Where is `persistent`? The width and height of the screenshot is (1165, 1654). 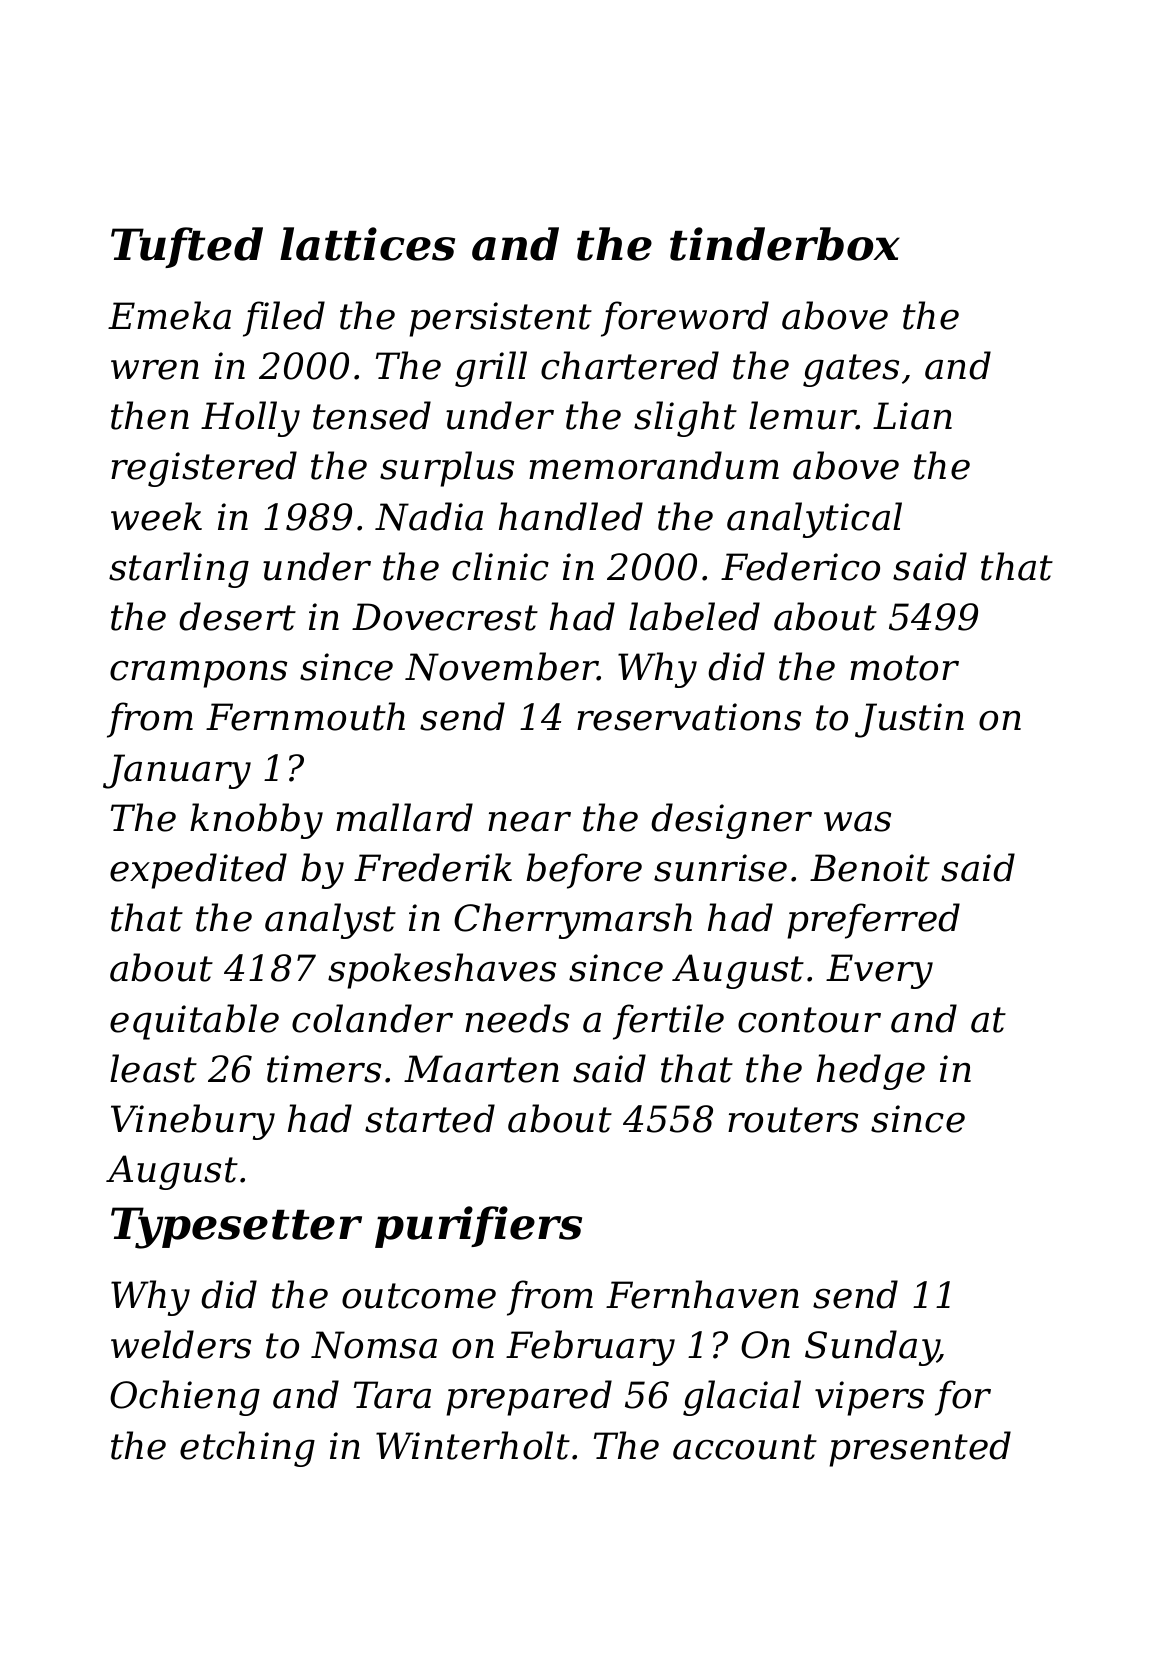
persistent is located at coordinates (500, 319).
